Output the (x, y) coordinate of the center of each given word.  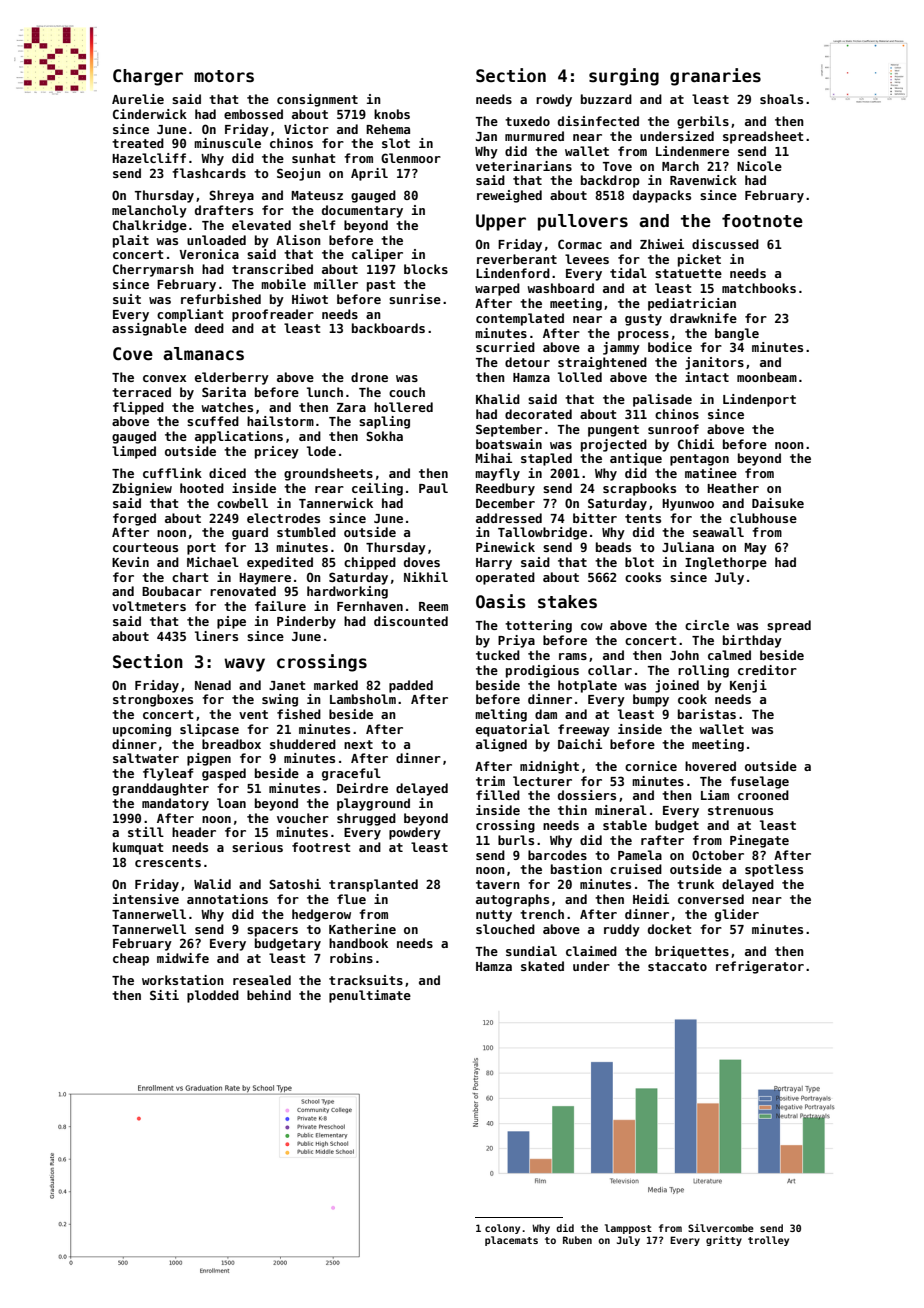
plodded (213, 996)
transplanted (373, 885)
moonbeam (767, 377)
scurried (505, 347)
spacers (272, 932)
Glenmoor (411, 158)
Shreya (231, 196)
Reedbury (505, 489)
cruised (636, 869)
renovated (243, 591)
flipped (138, 408)
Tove (617, 166)
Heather (733, 488)
